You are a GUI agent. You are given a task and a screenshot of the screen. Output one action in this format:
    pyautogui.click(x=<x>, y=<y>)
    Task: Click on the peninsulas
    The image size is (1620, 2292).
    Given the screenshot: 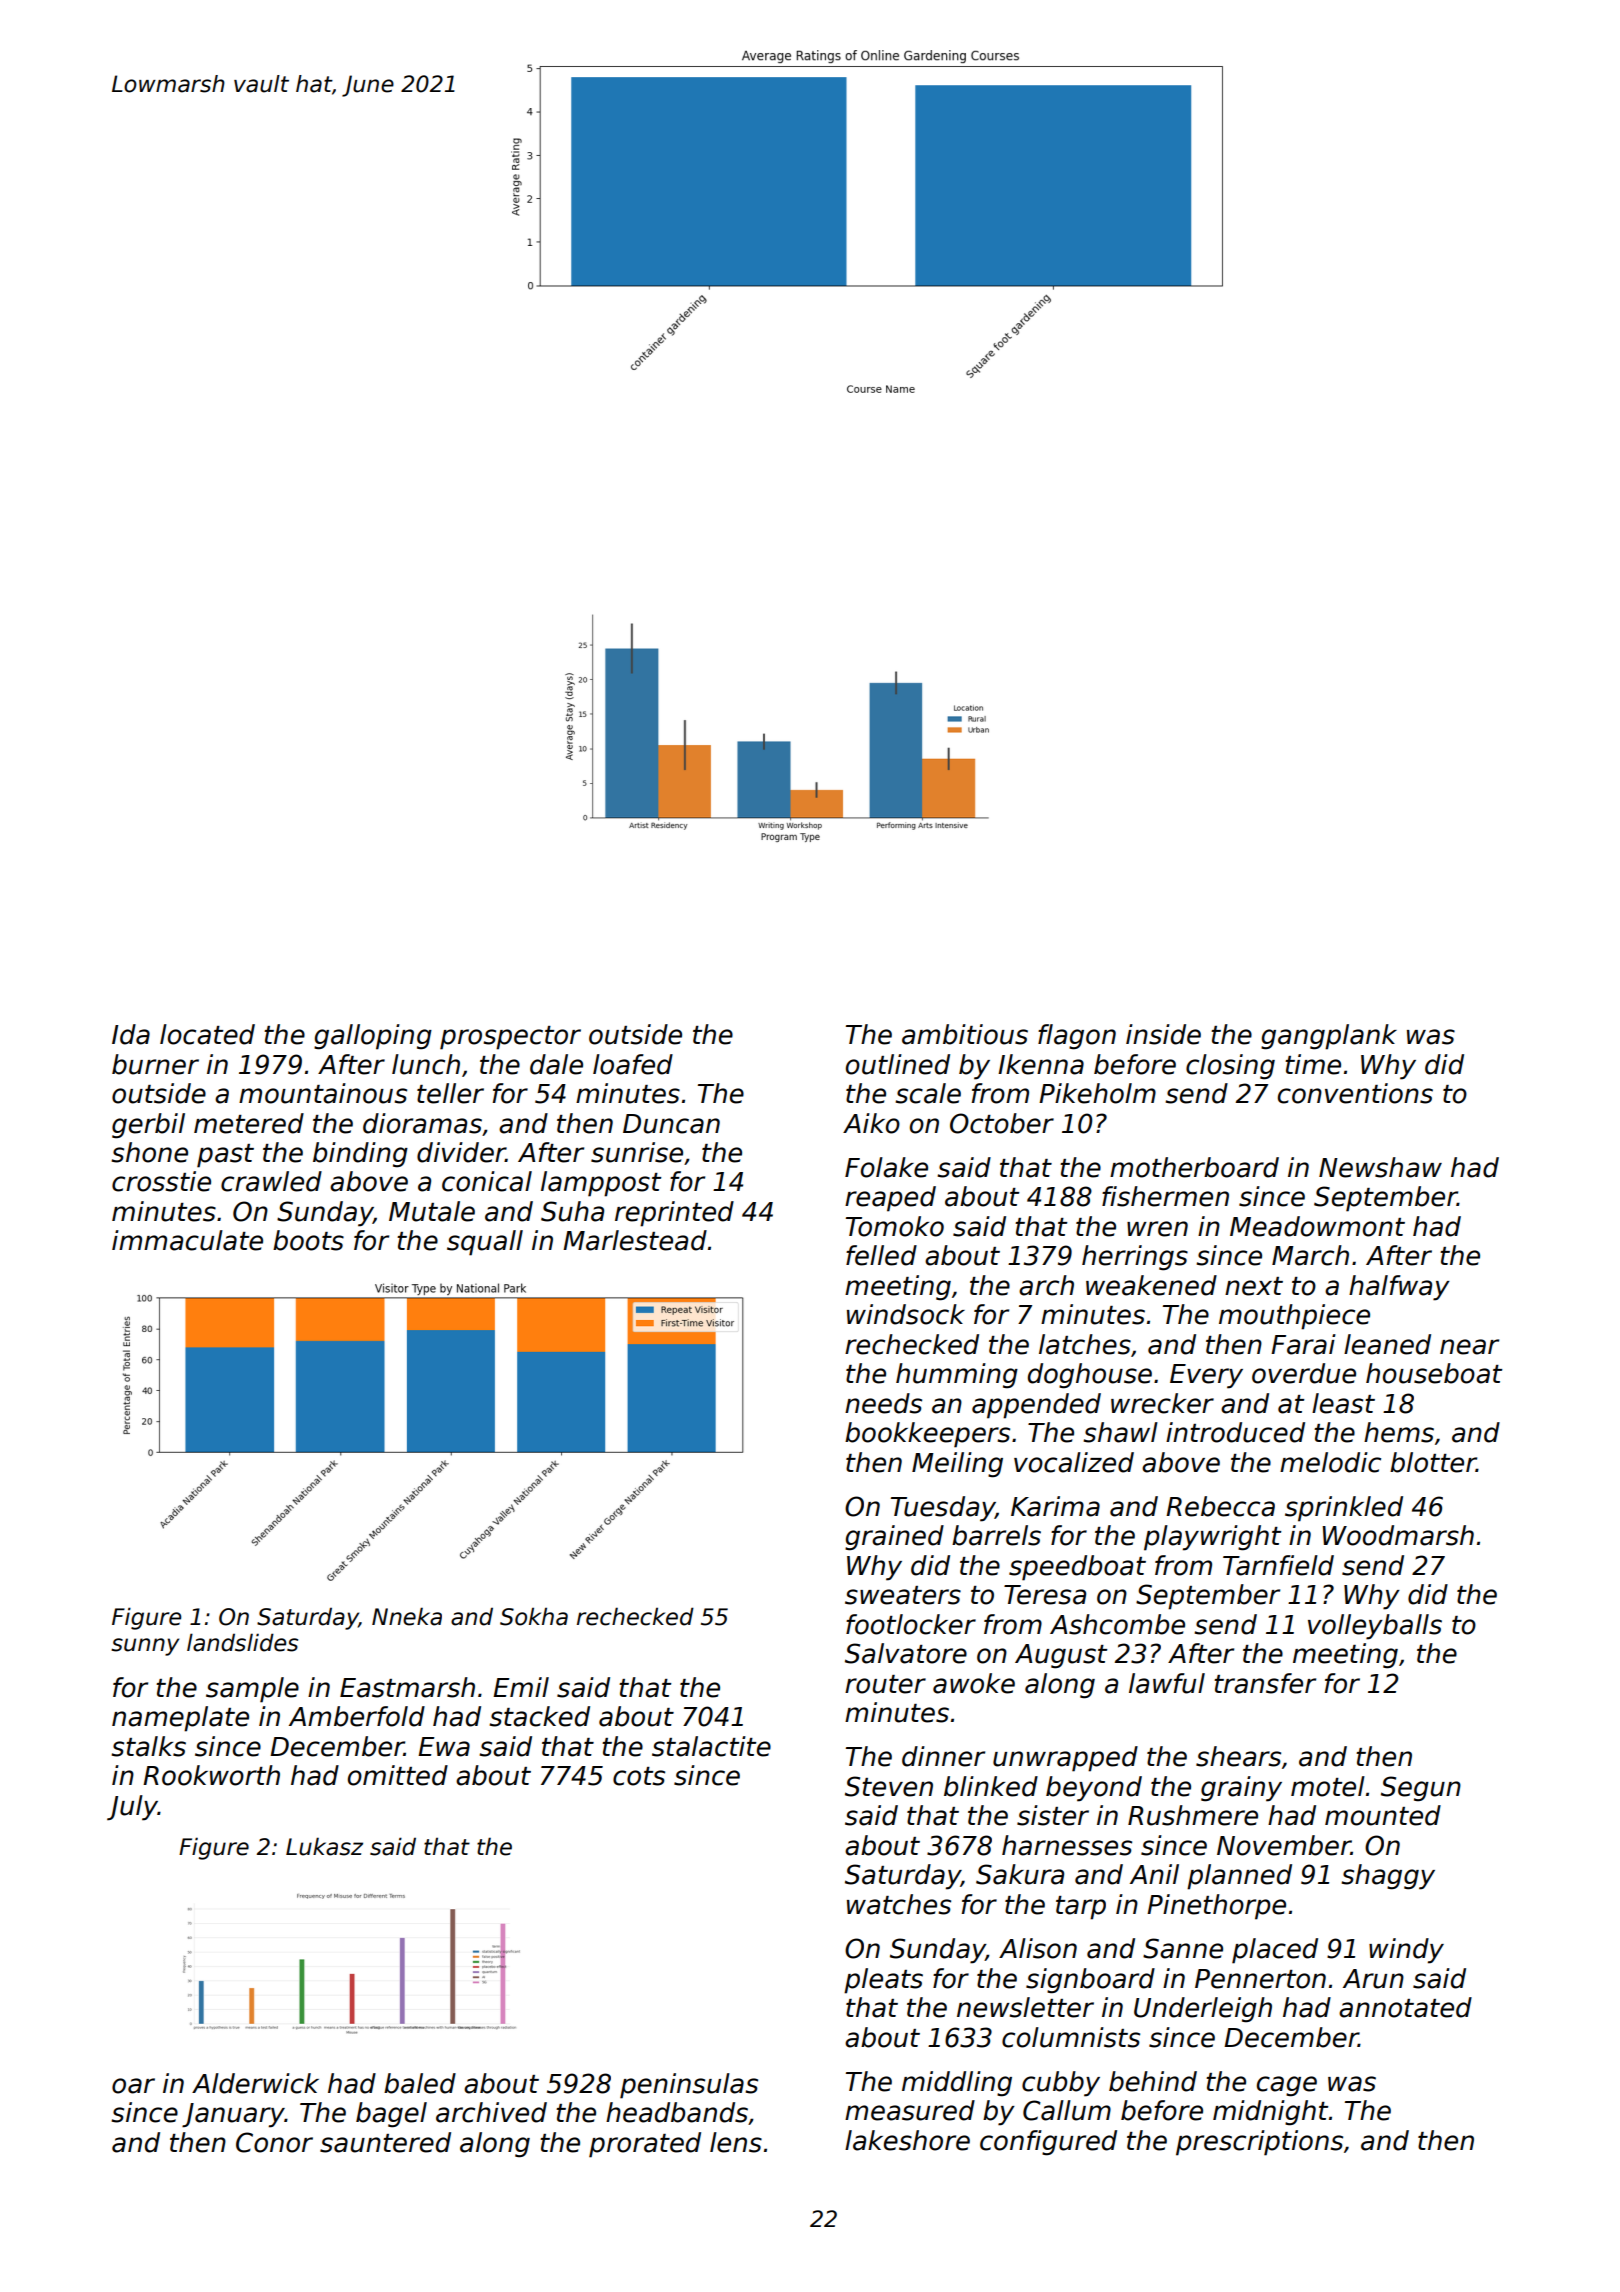 What is the action you would take?
    pyautogui.click(x=689, y=2086)
